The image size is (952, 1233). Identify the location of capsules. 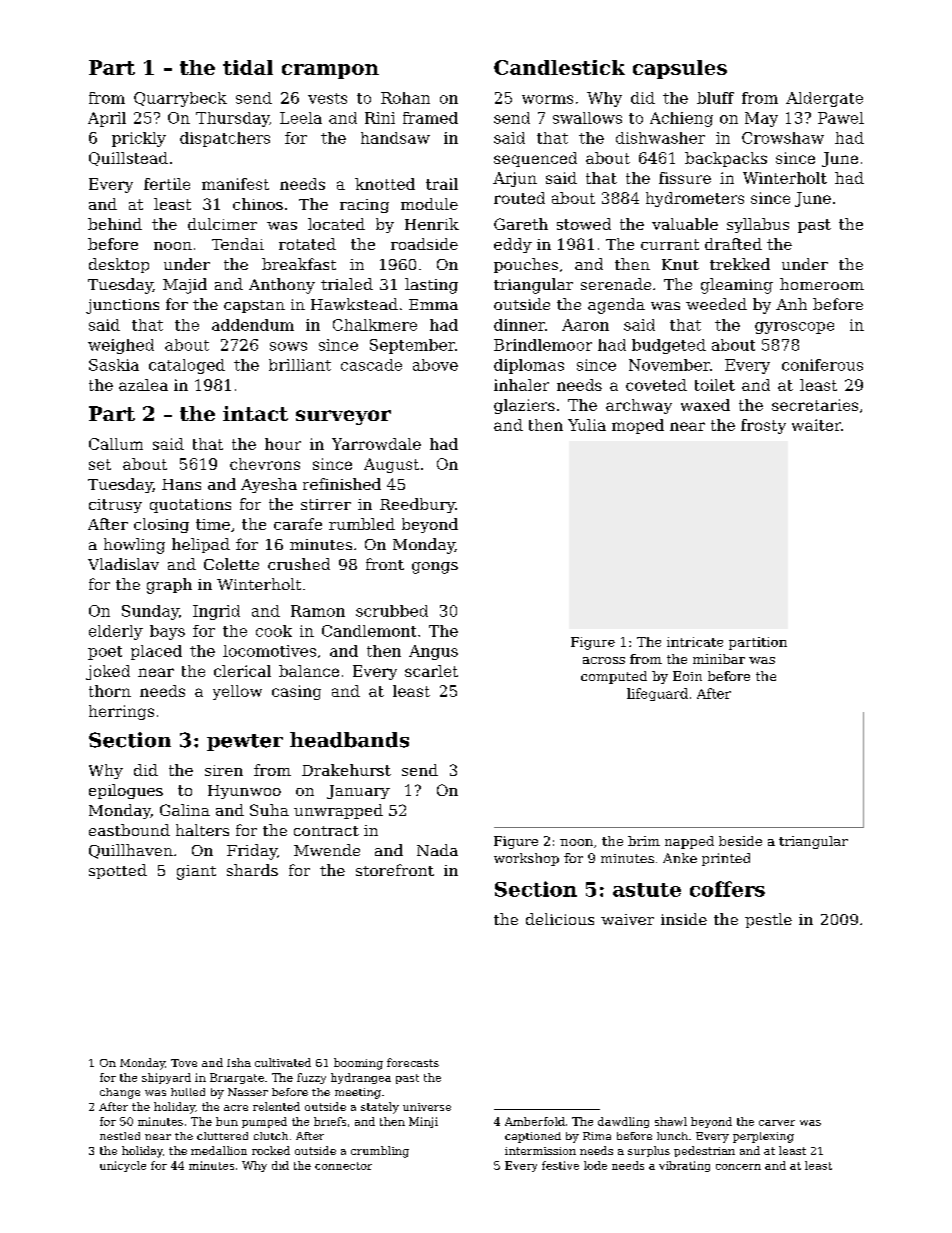
(680, 69).
